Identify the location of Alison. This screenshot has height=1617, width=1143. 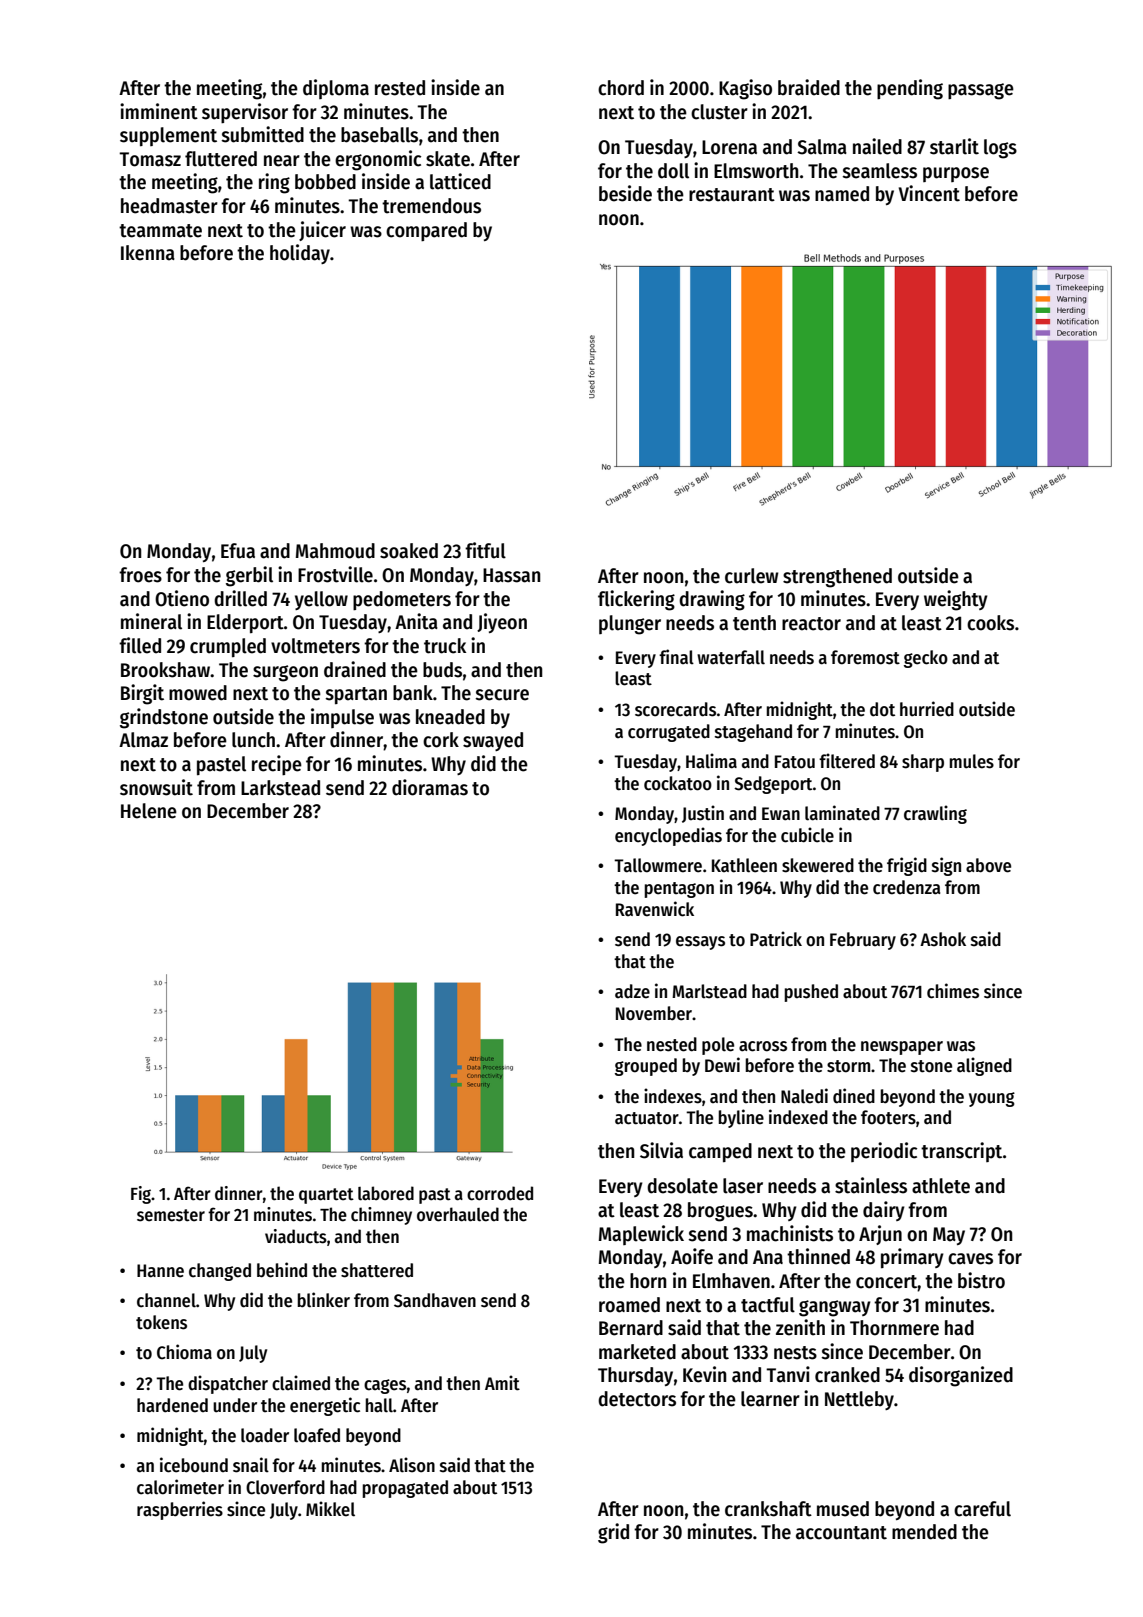
(412, 1465).
